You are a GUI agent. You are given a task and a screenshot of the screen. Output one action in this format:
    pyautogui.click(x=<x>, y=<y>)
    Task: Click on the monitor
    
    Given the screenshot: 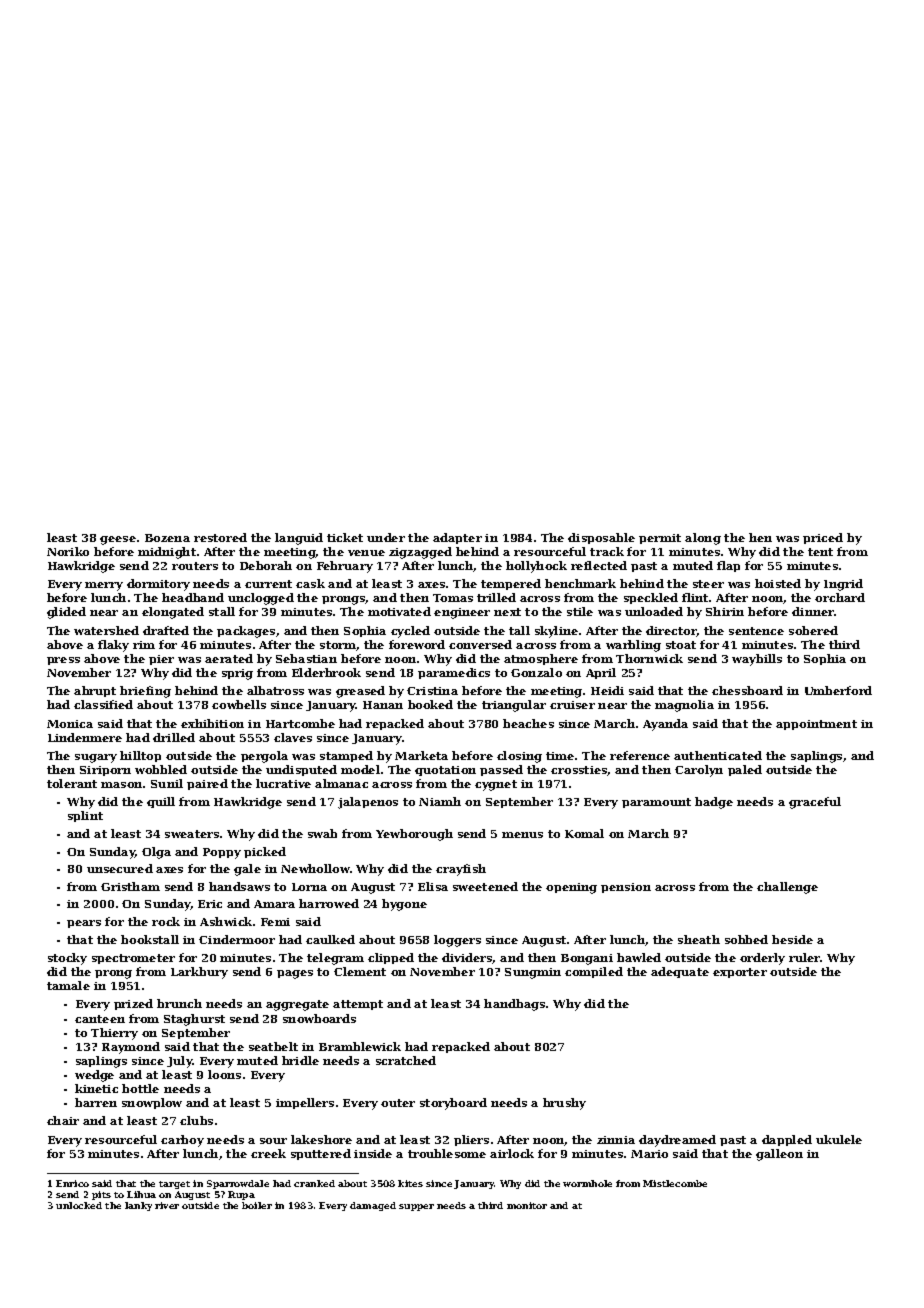 What is the action you would take?
    pyautogui.click(x=527, y=1205)
